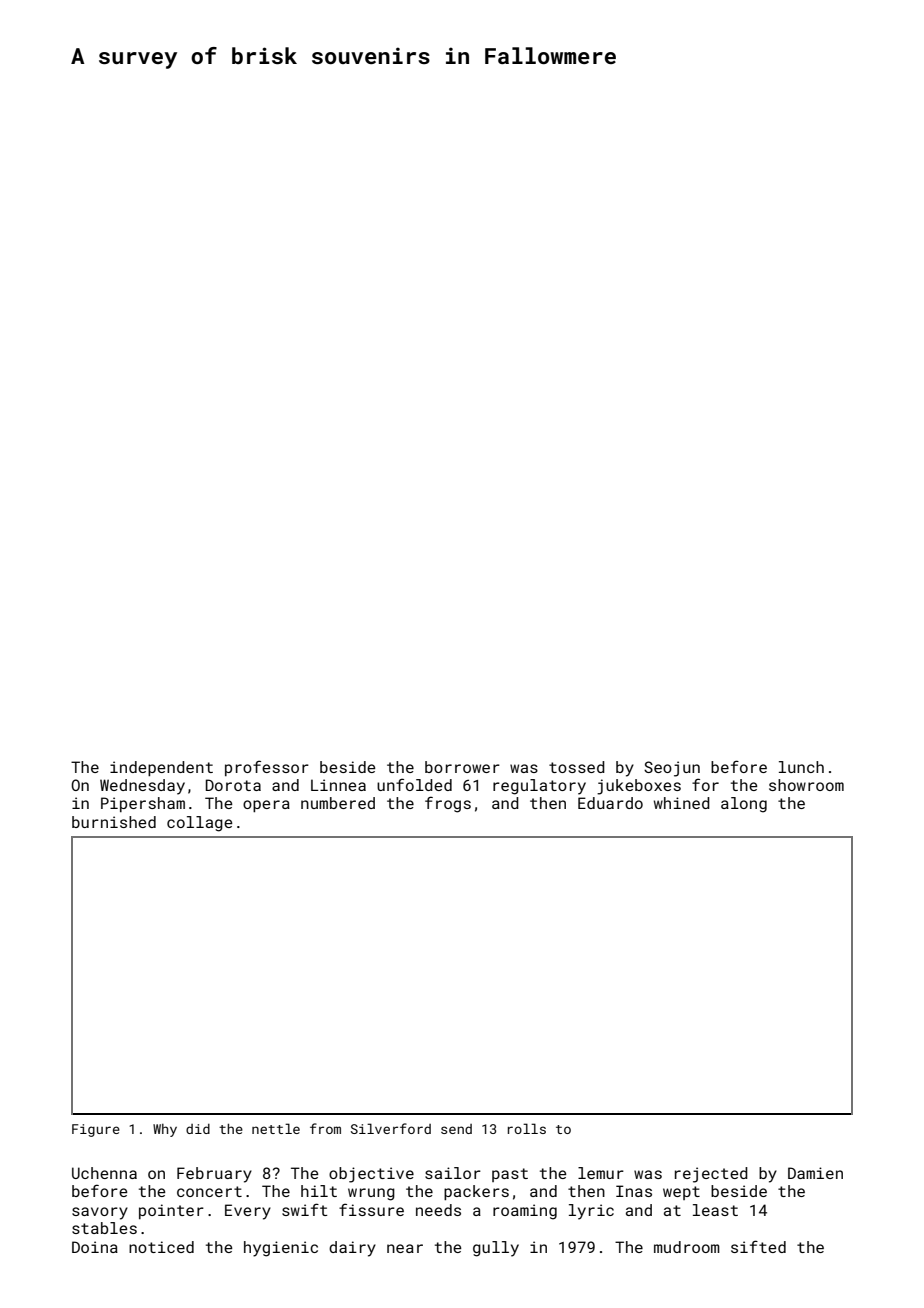  Describe the element at coordinates (682, 803) in the document. I see `whined` at that location.
